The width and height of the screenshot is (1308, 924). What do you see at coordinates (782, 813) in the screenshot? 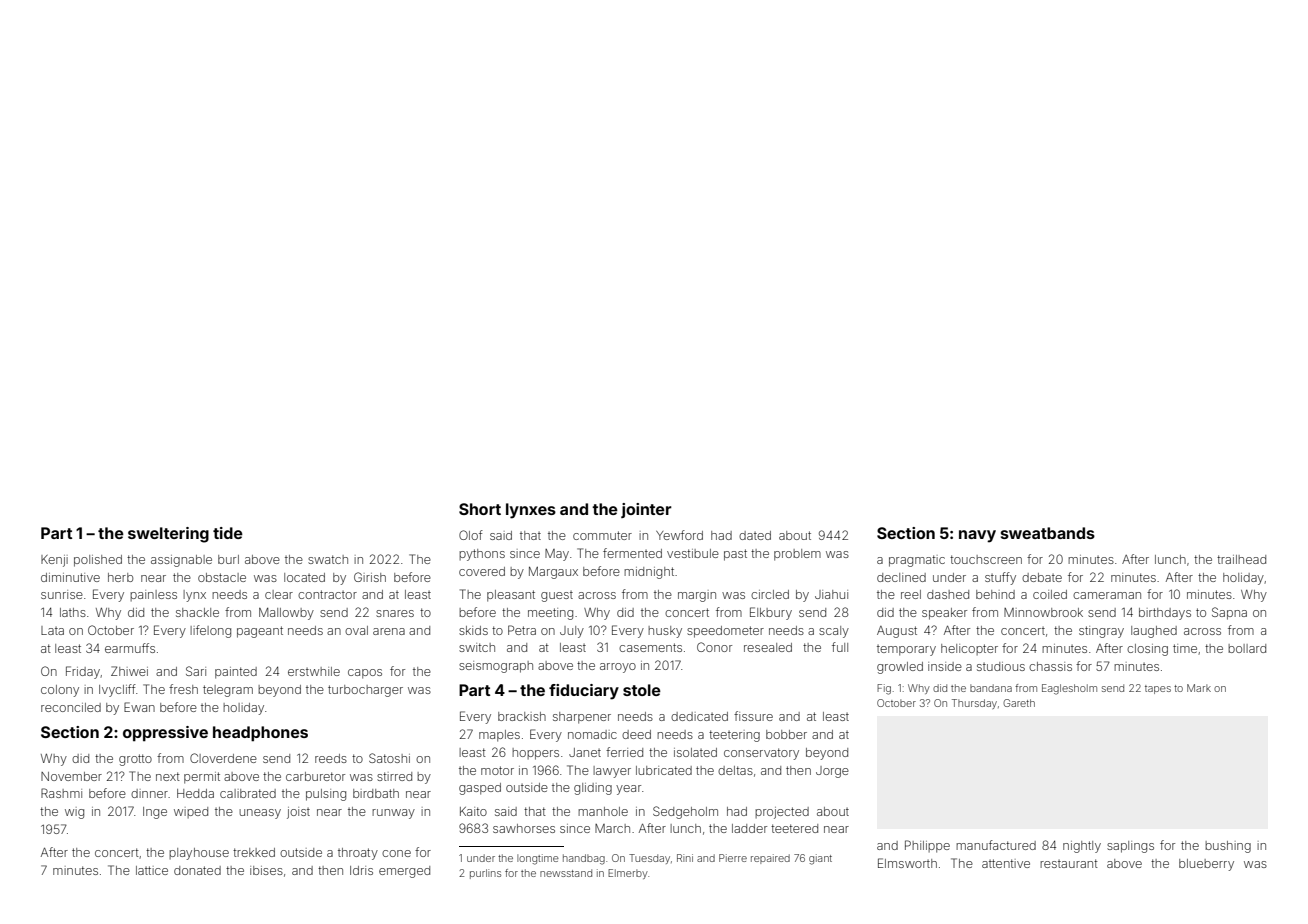
I see `projected` at bounding box center [782, 813].
